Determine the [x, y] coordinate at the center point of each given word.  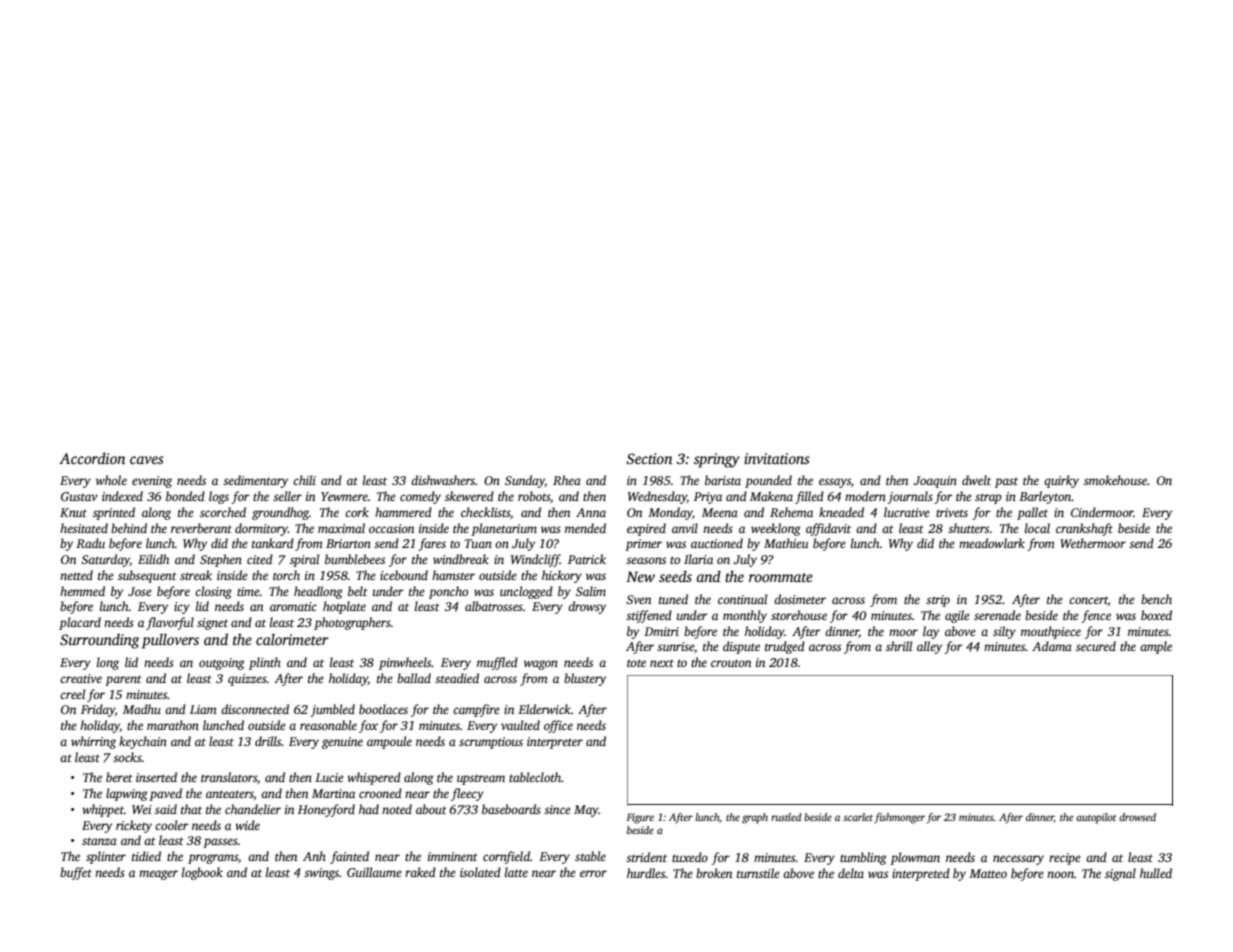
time [248, 591]
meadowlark [992, 543]
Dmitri [661, 631]
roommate [781, 577]
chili [304, 480]
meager [158, 875]
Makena [771, 496]
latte [516, 872]
